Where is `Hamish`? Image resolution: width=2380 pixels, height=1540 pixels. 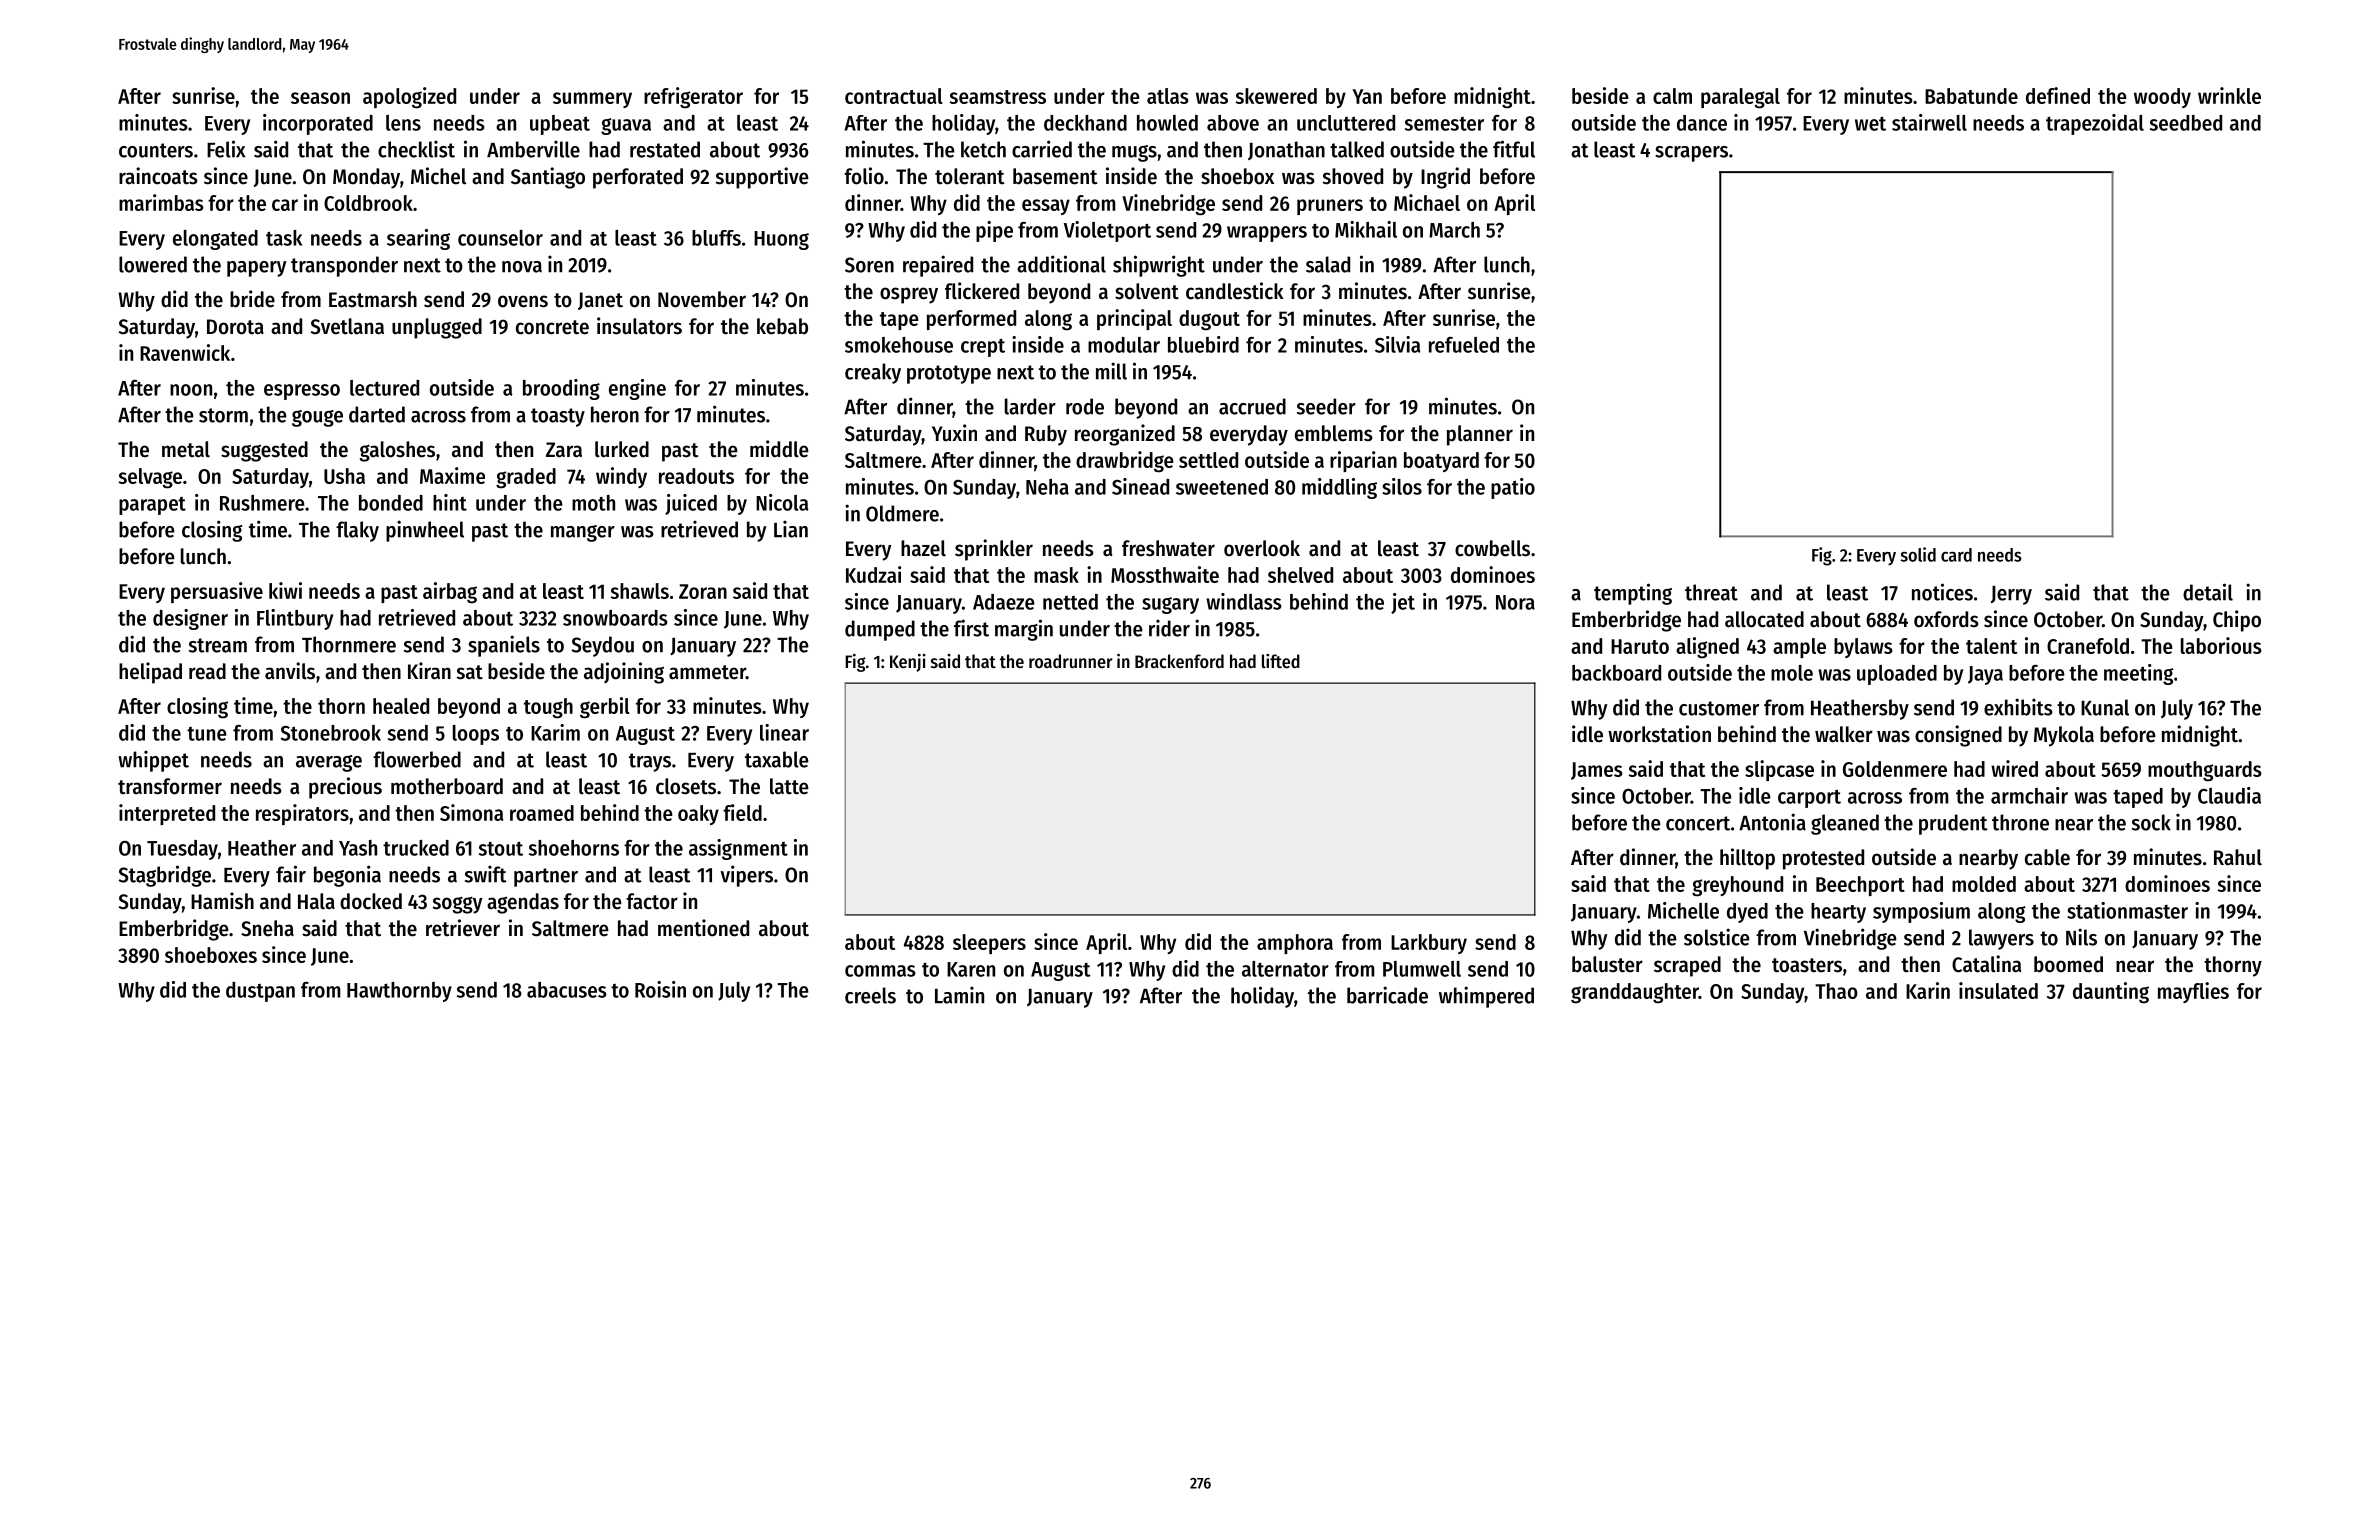 Hamish is located at coordinates (222, 901).
